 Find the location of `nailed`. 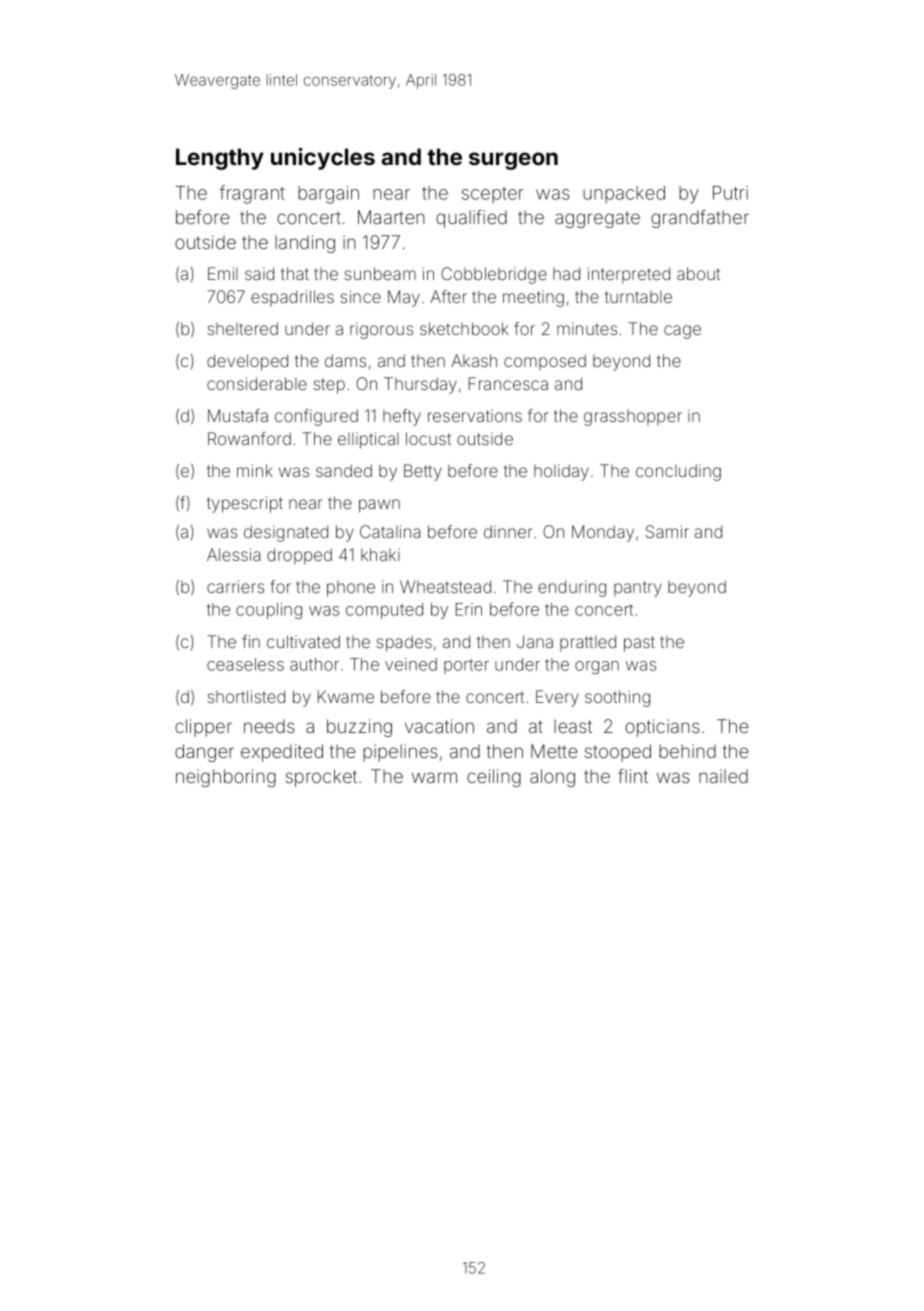

nailed is located at coordinates (723, 776).
